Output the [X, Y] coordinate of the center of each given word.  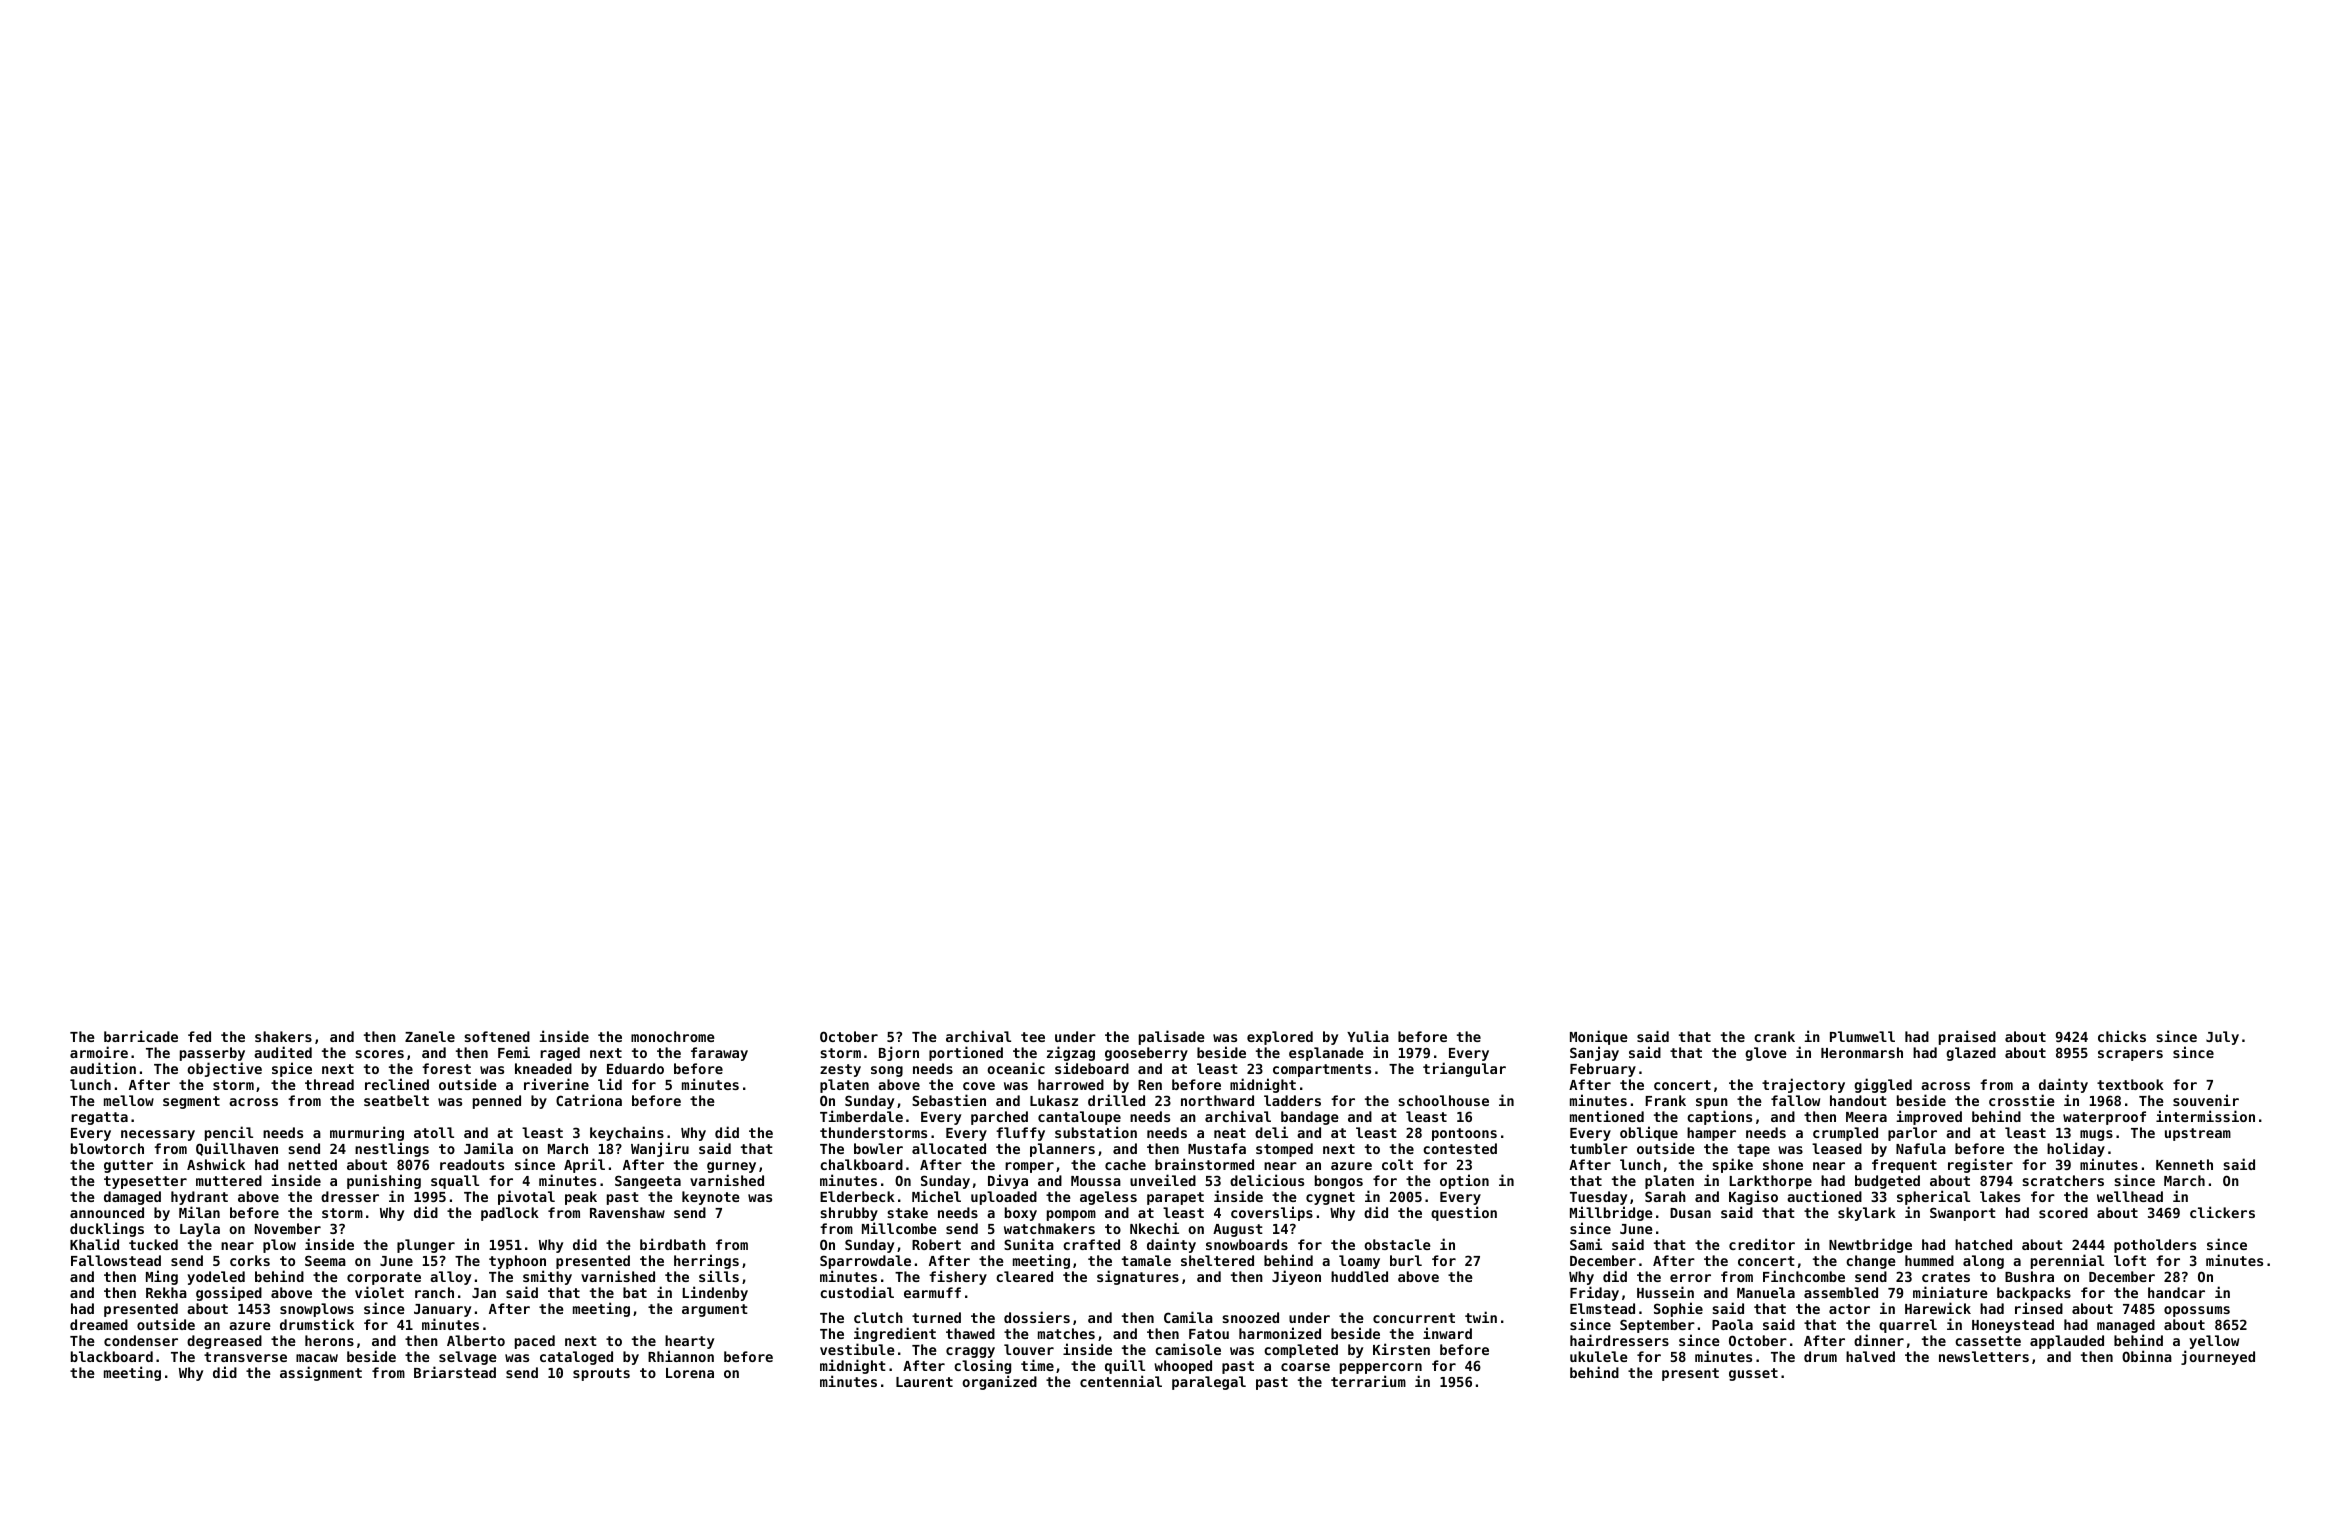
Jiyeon [1296, 1277]
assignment [321, 1373]
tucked [153, 1244]
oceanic [1016, 1068]
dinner [1879, 1340]
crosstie [2022, 1100]
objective [224, 1069]
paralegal [1209, 1383]
